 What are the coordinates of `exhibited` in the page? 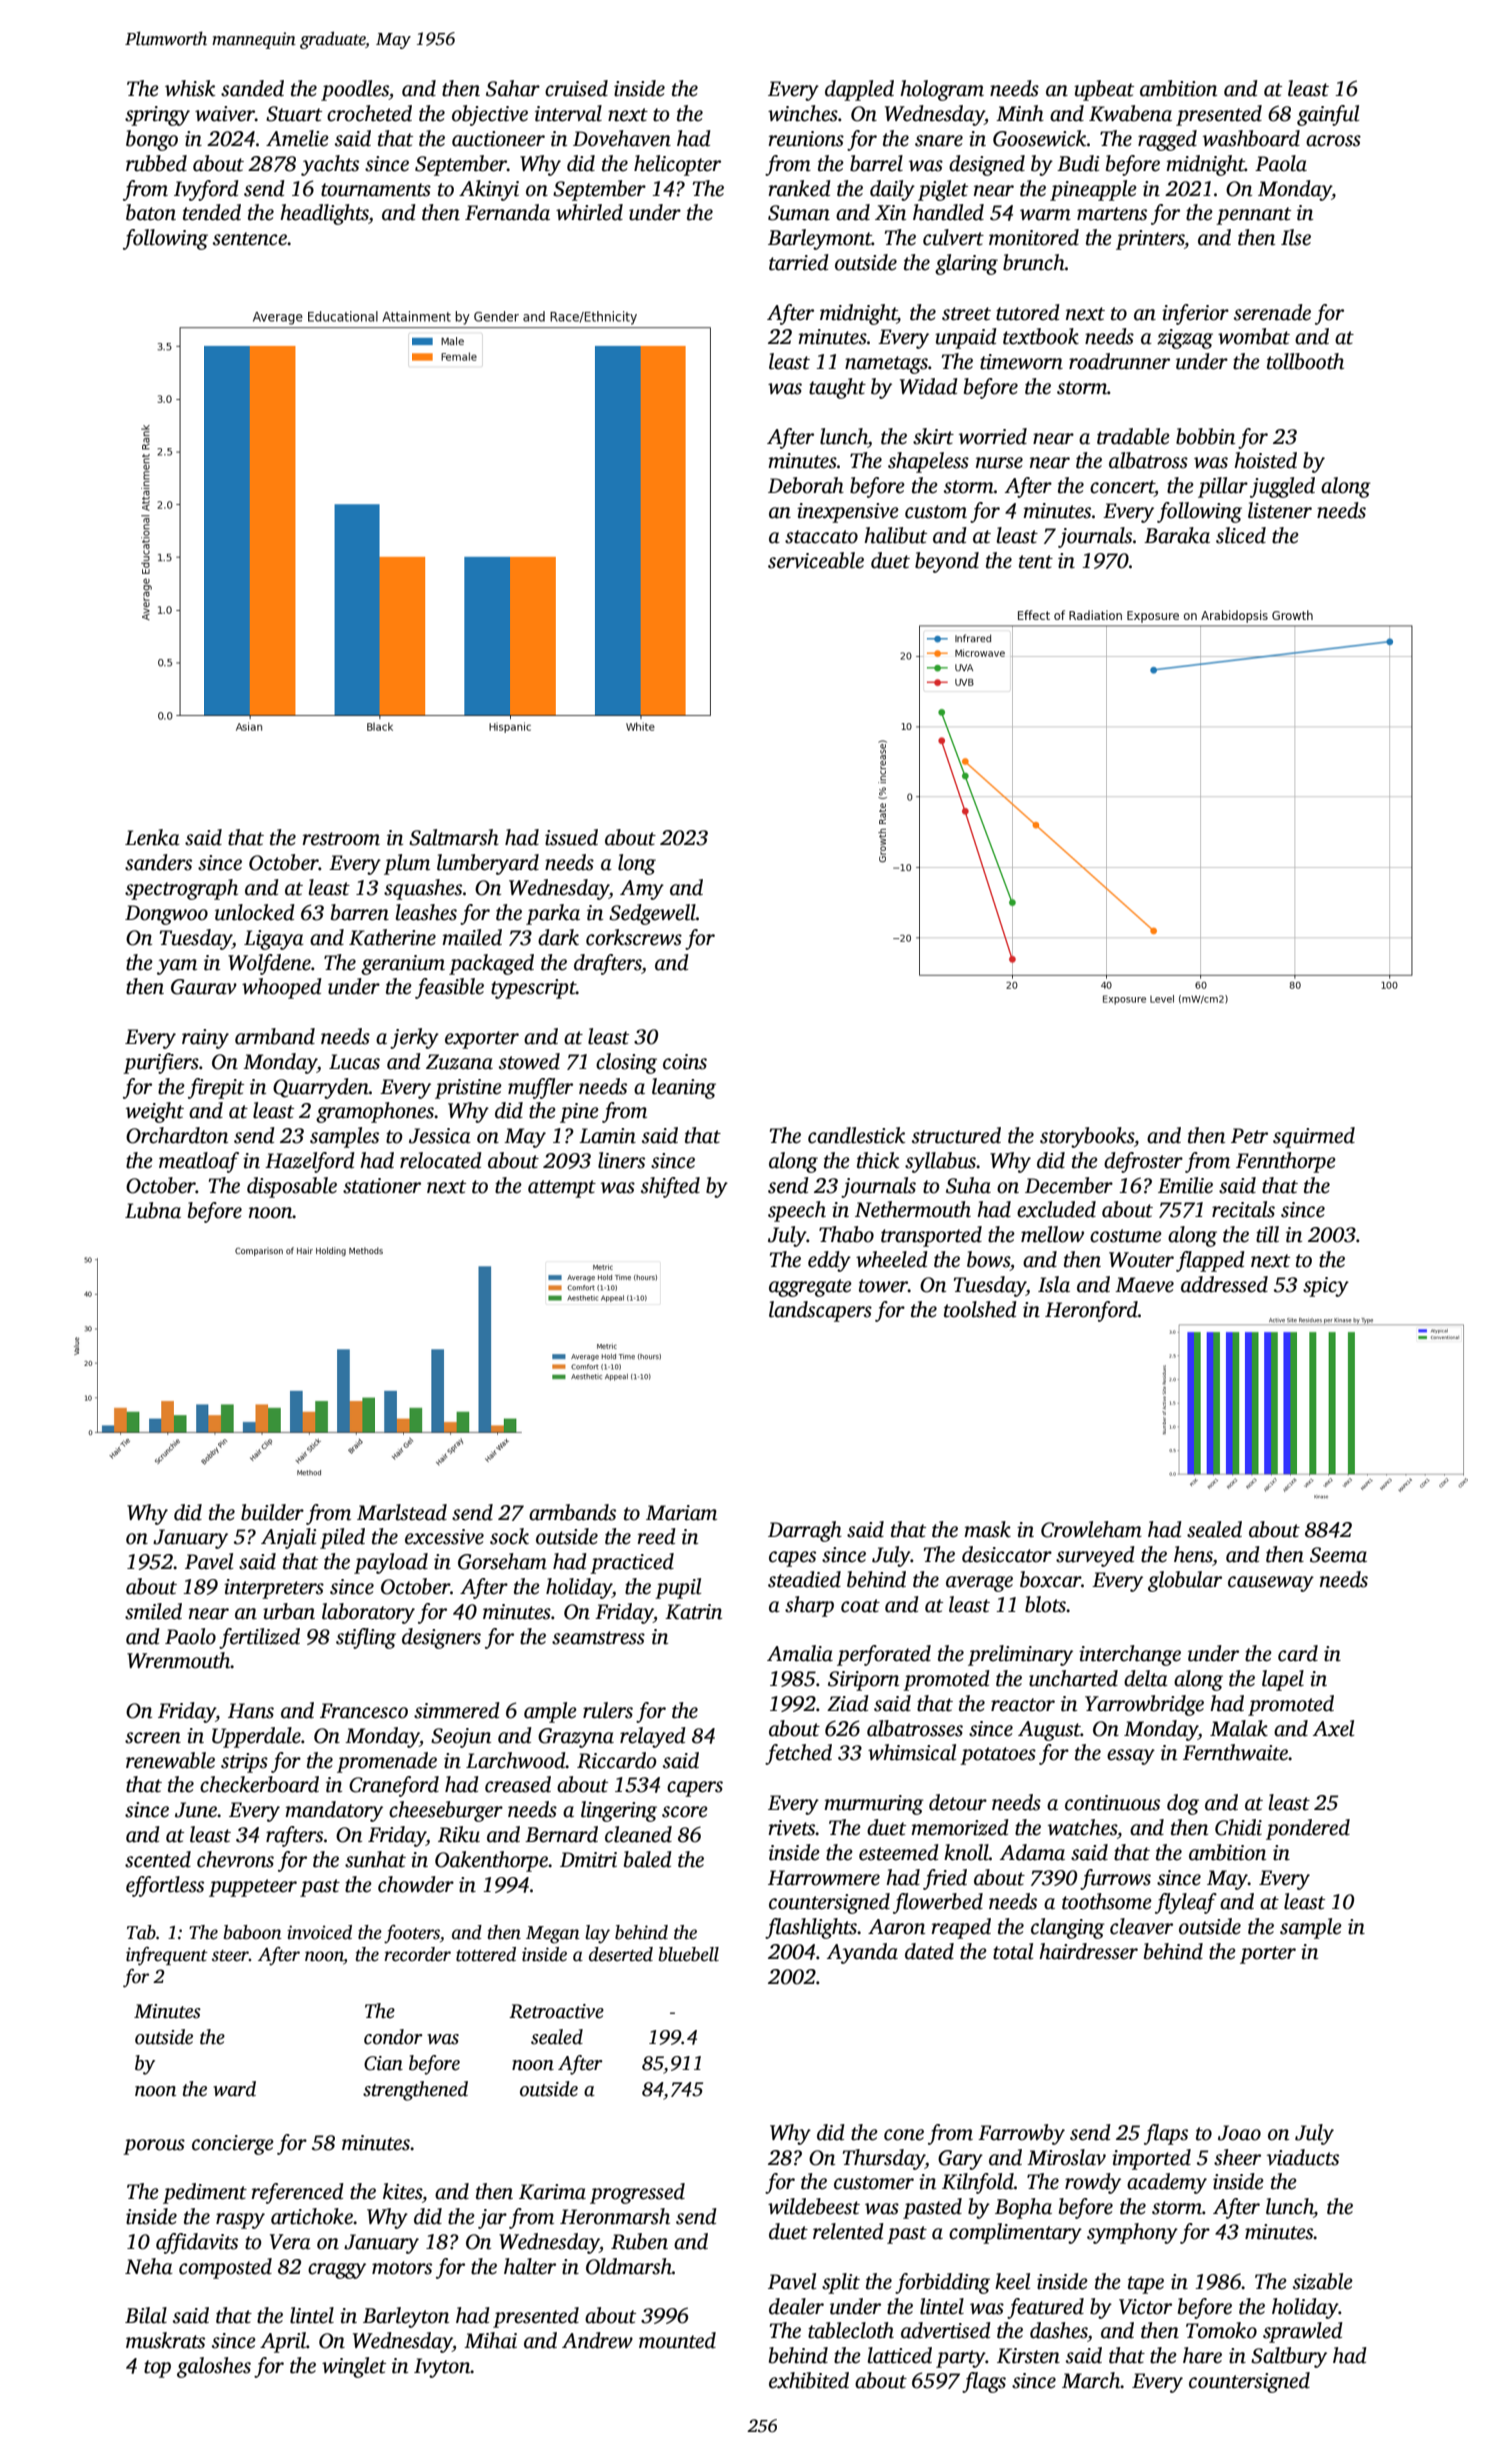 It's located at (809, 2380).
